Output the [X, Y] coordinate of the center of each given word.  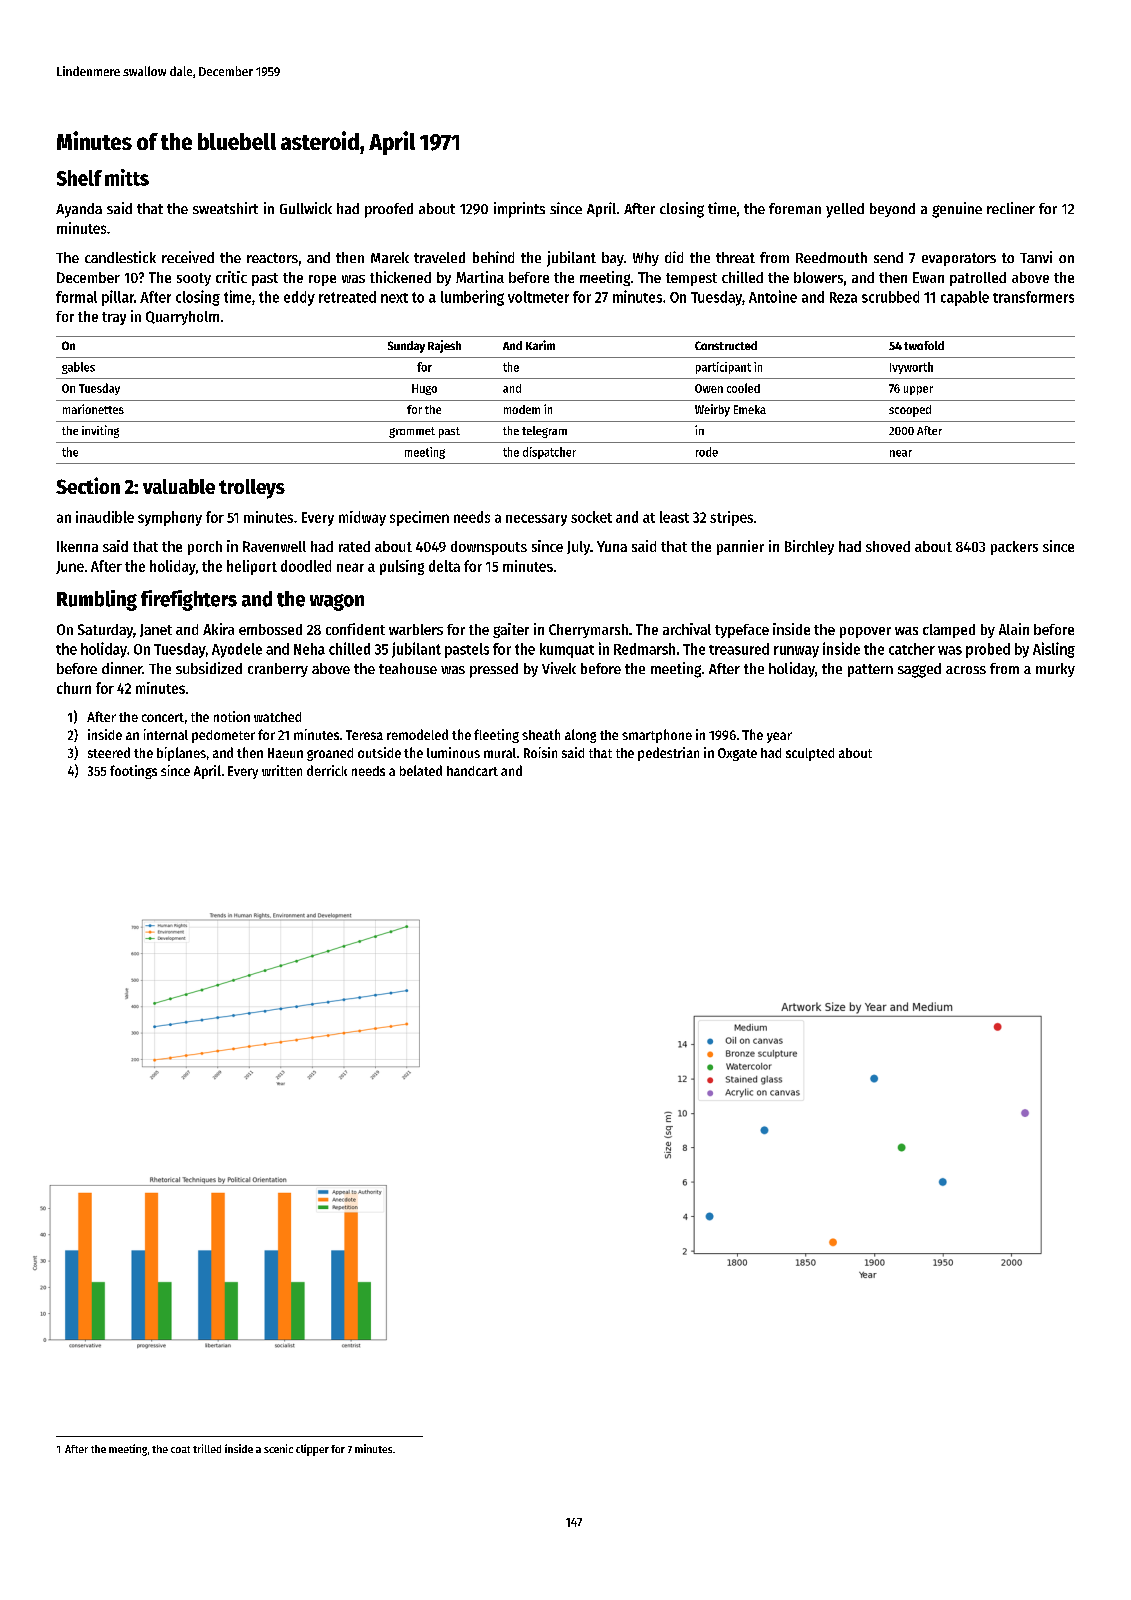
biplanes [181, 754]
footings [133, 772]
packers [1014, 548]
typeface [742, 631]
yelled [845, 210]
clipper [312, 1450]
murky [1055, 670]
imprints [519, 210]
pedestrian [668, 754]
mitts [127, 177]
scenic [278, 1448]
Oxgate [737, 754]
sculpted [810, 754]
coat [180, 1449]
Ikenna [77, 546]
